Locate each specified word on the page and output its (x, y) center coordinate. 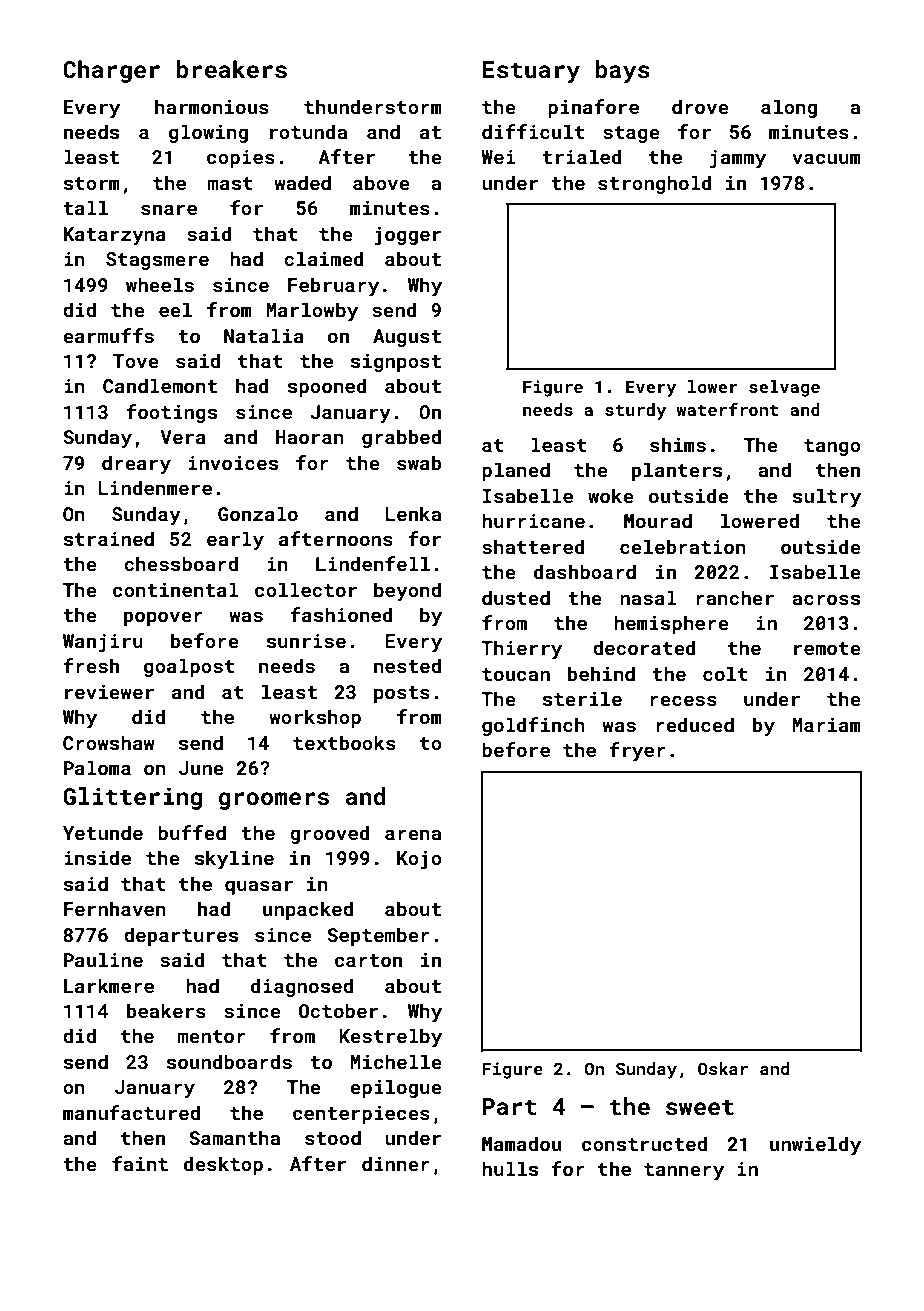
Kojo (419, 860)
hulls (510, 1168)
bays (623, 71)
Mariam (827, 725)
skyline (234, 859)
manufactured (131, 1112)
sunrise (306, 641)
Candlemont (160, 385)
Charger (111, 71)
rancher (735, 597)
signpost (396, 363)
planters (677, 471)
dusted (516, 597)
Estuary (531, 72)
